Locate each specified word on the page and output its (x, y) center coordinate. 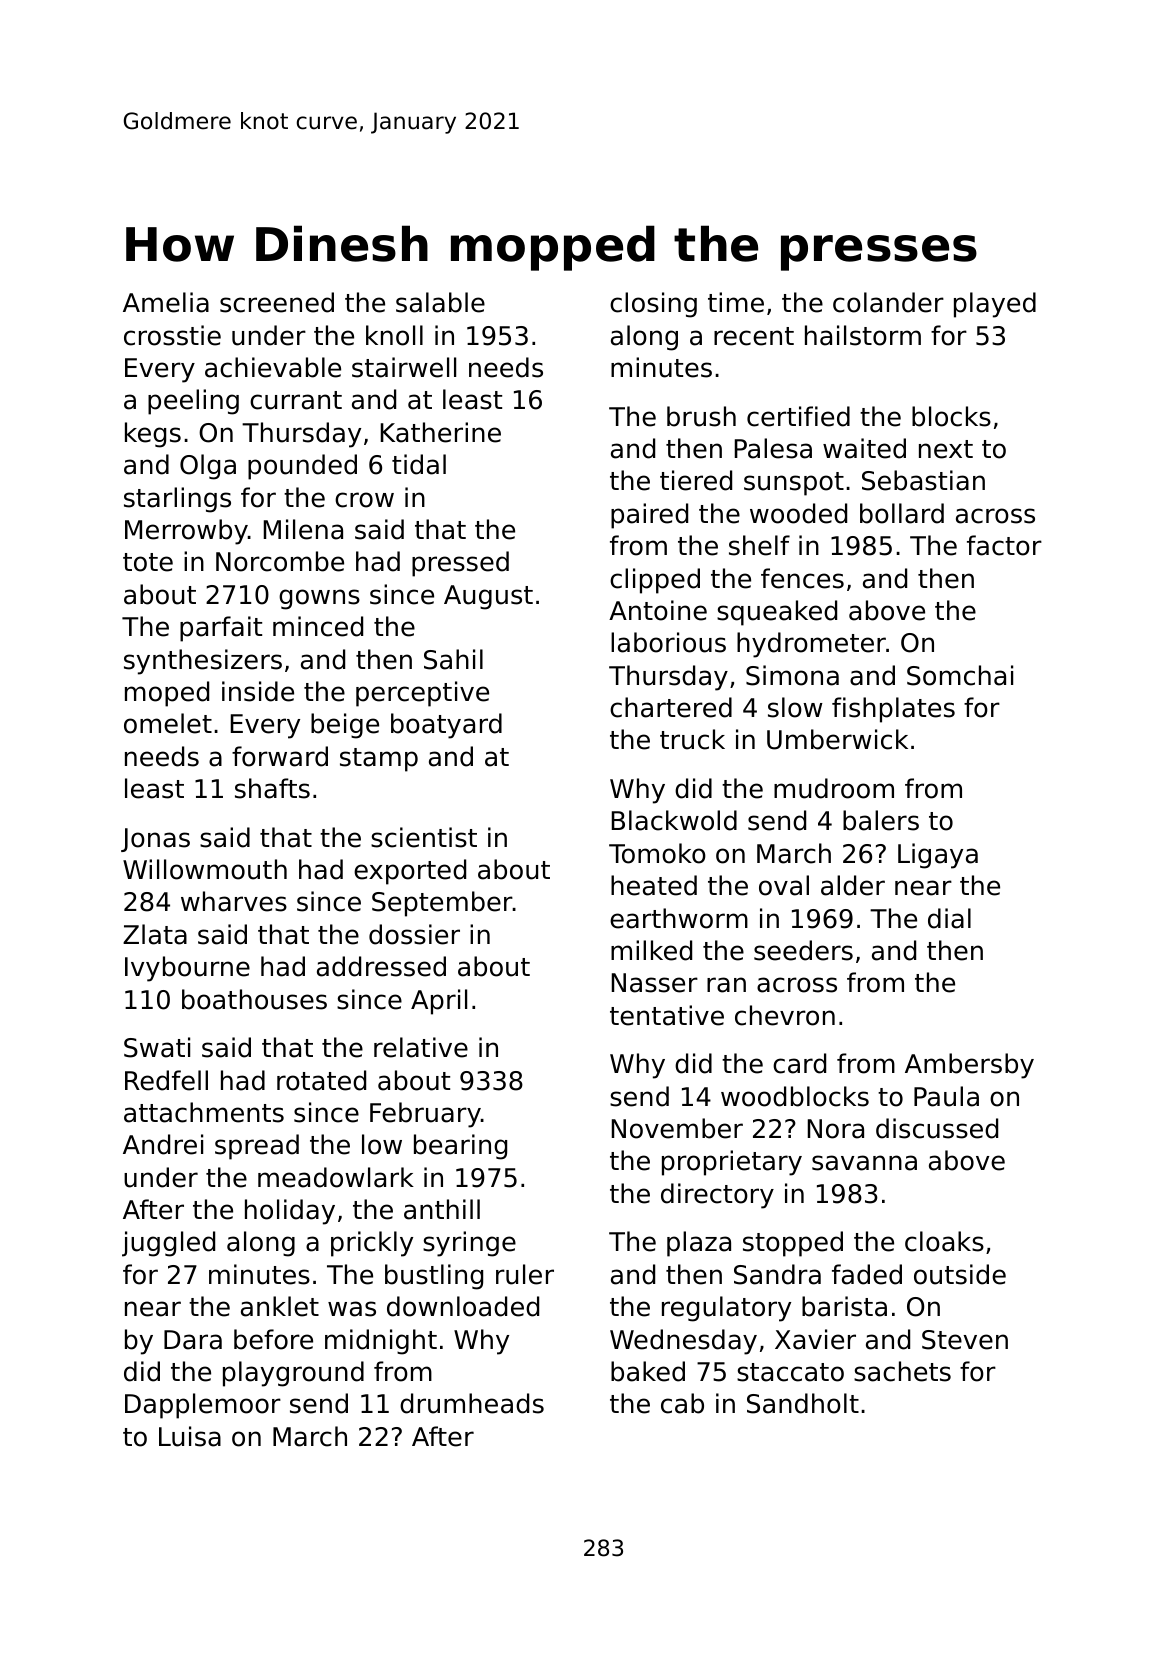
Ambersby (969, 1066)
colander (888, 302)
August (488, 597)
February (425, 1115)
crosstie (172, 335)
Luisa (190, 1436)
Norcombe (280, 561)
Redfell (166, 1080)
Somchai (960, 675)
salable (440, 302)
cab (682, 1403)
